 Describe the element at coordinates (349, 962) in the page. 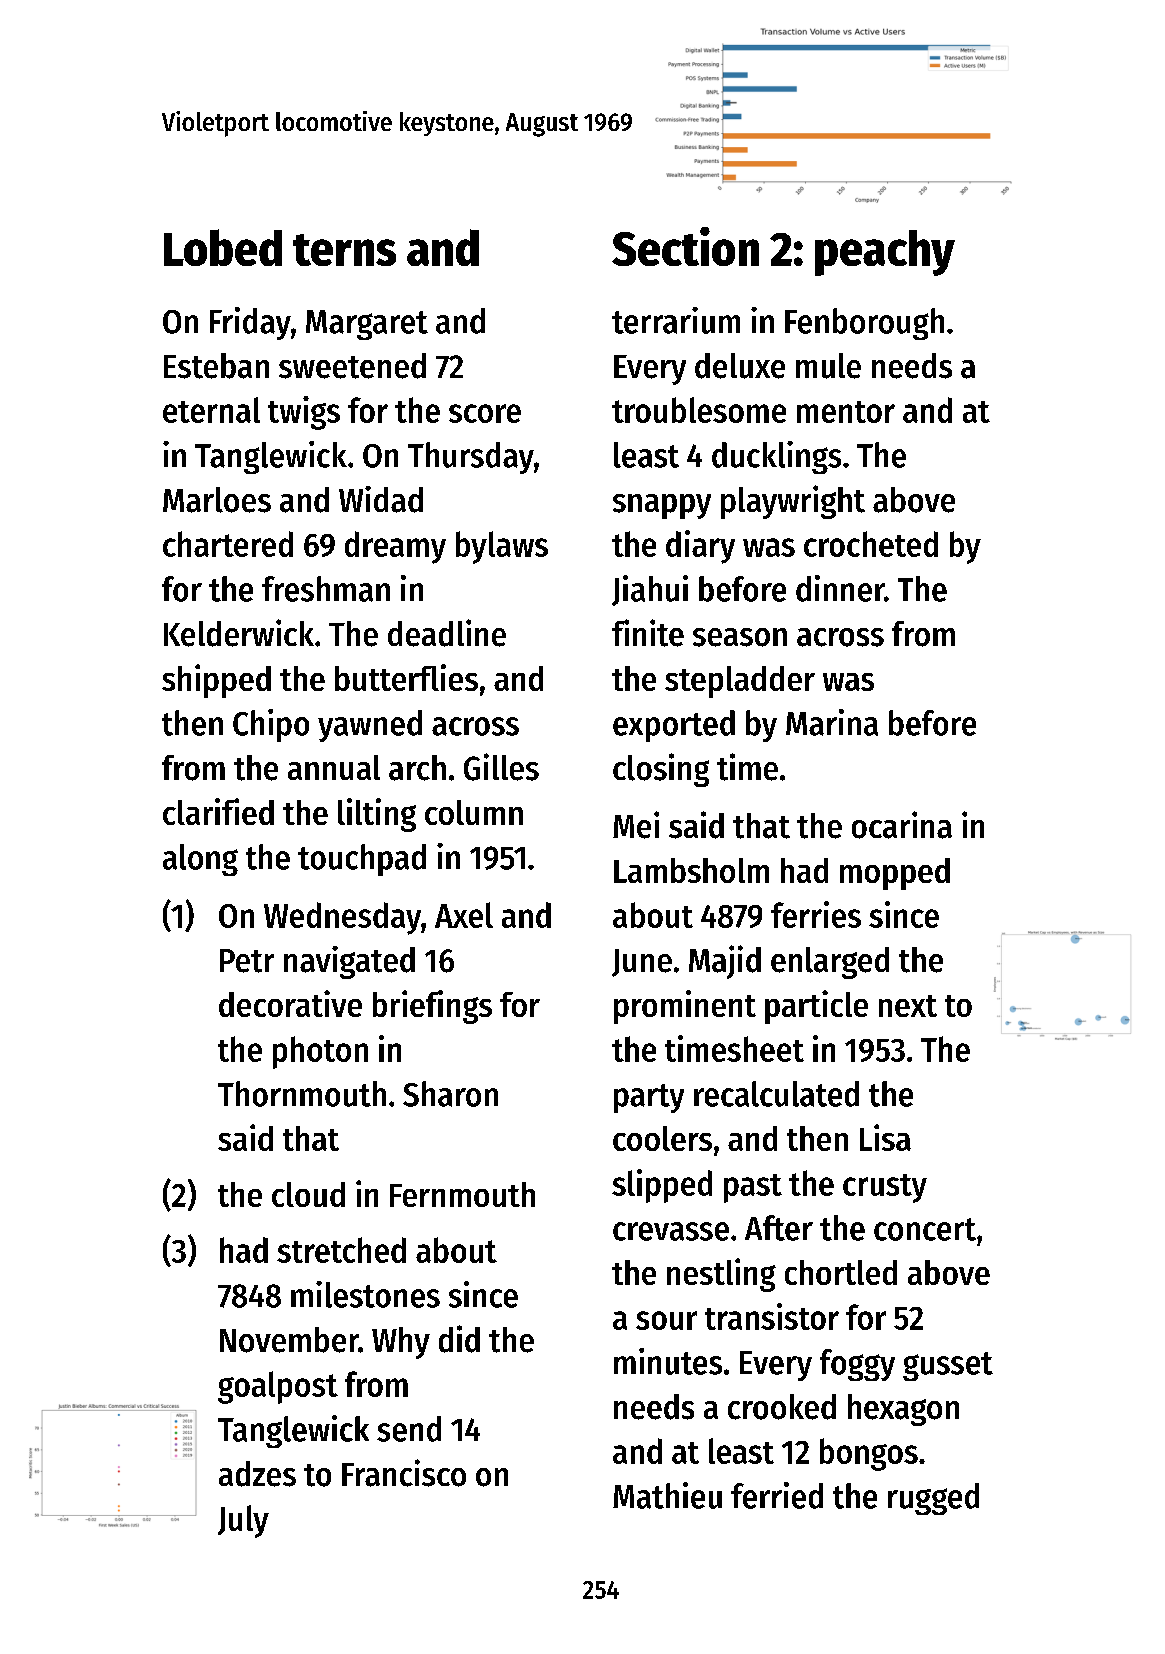

I see `navigated` at that location.
